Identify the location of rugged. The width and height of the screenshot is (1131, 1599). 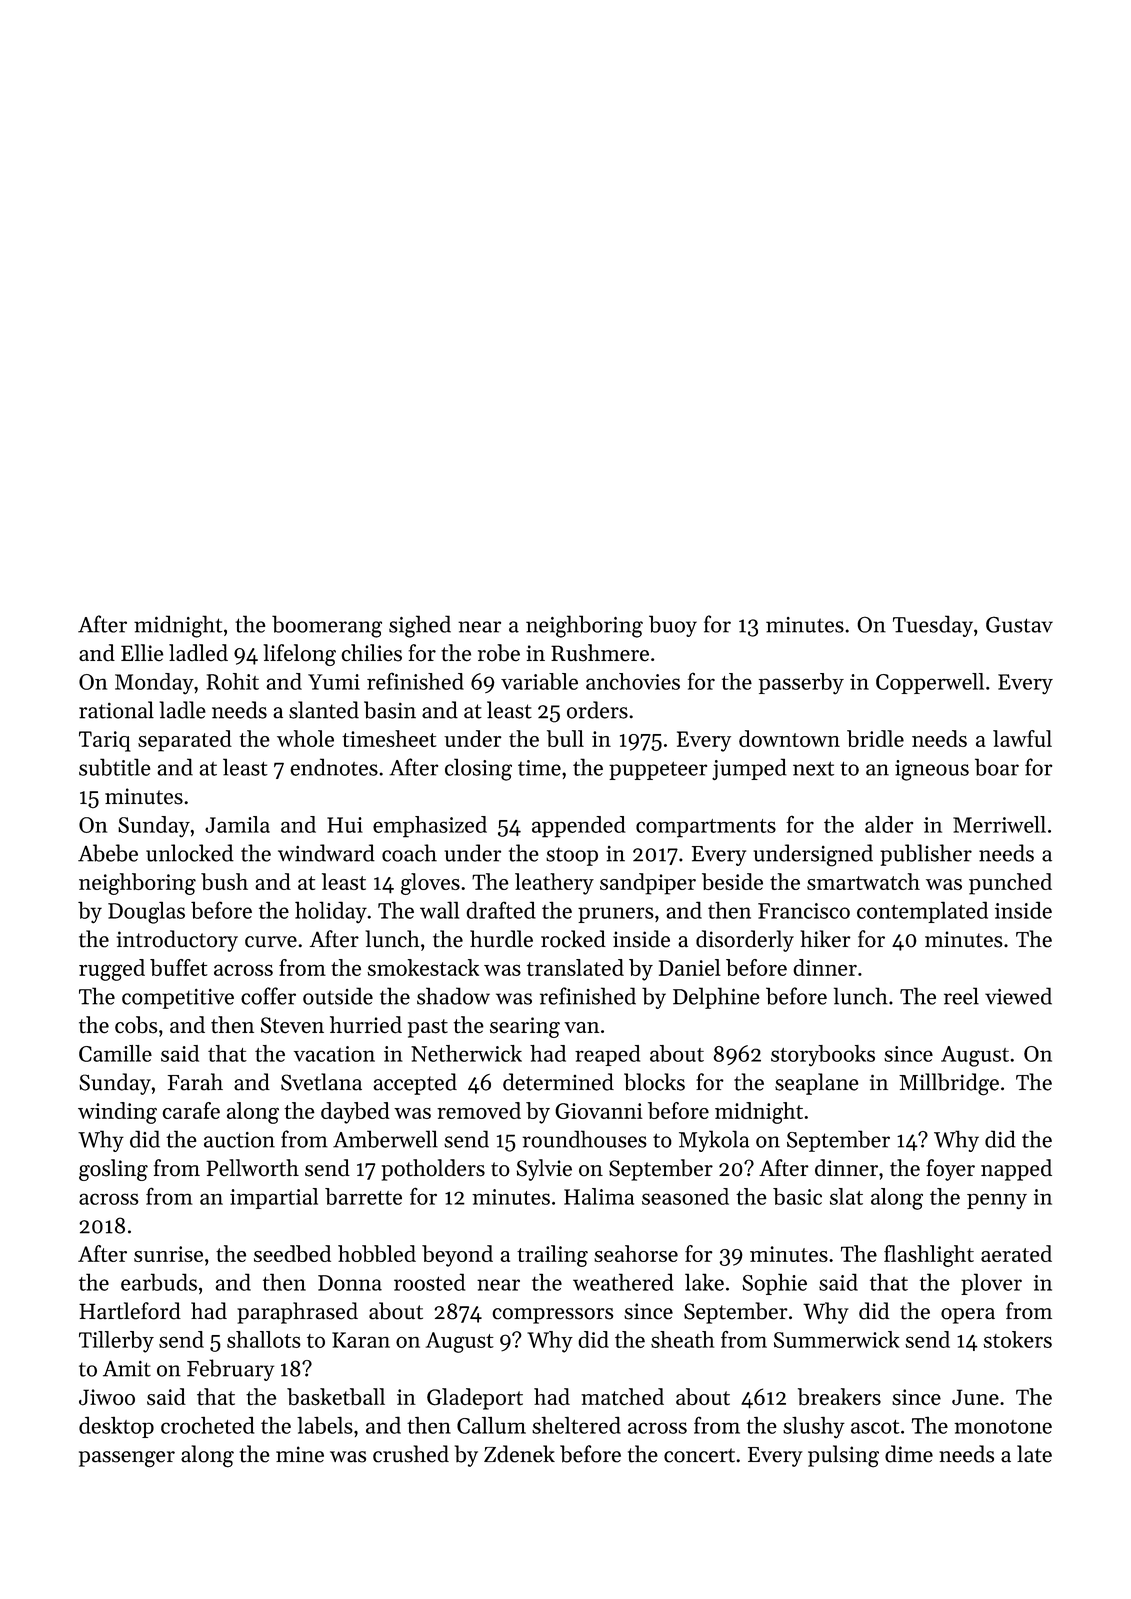
(112, 970).
